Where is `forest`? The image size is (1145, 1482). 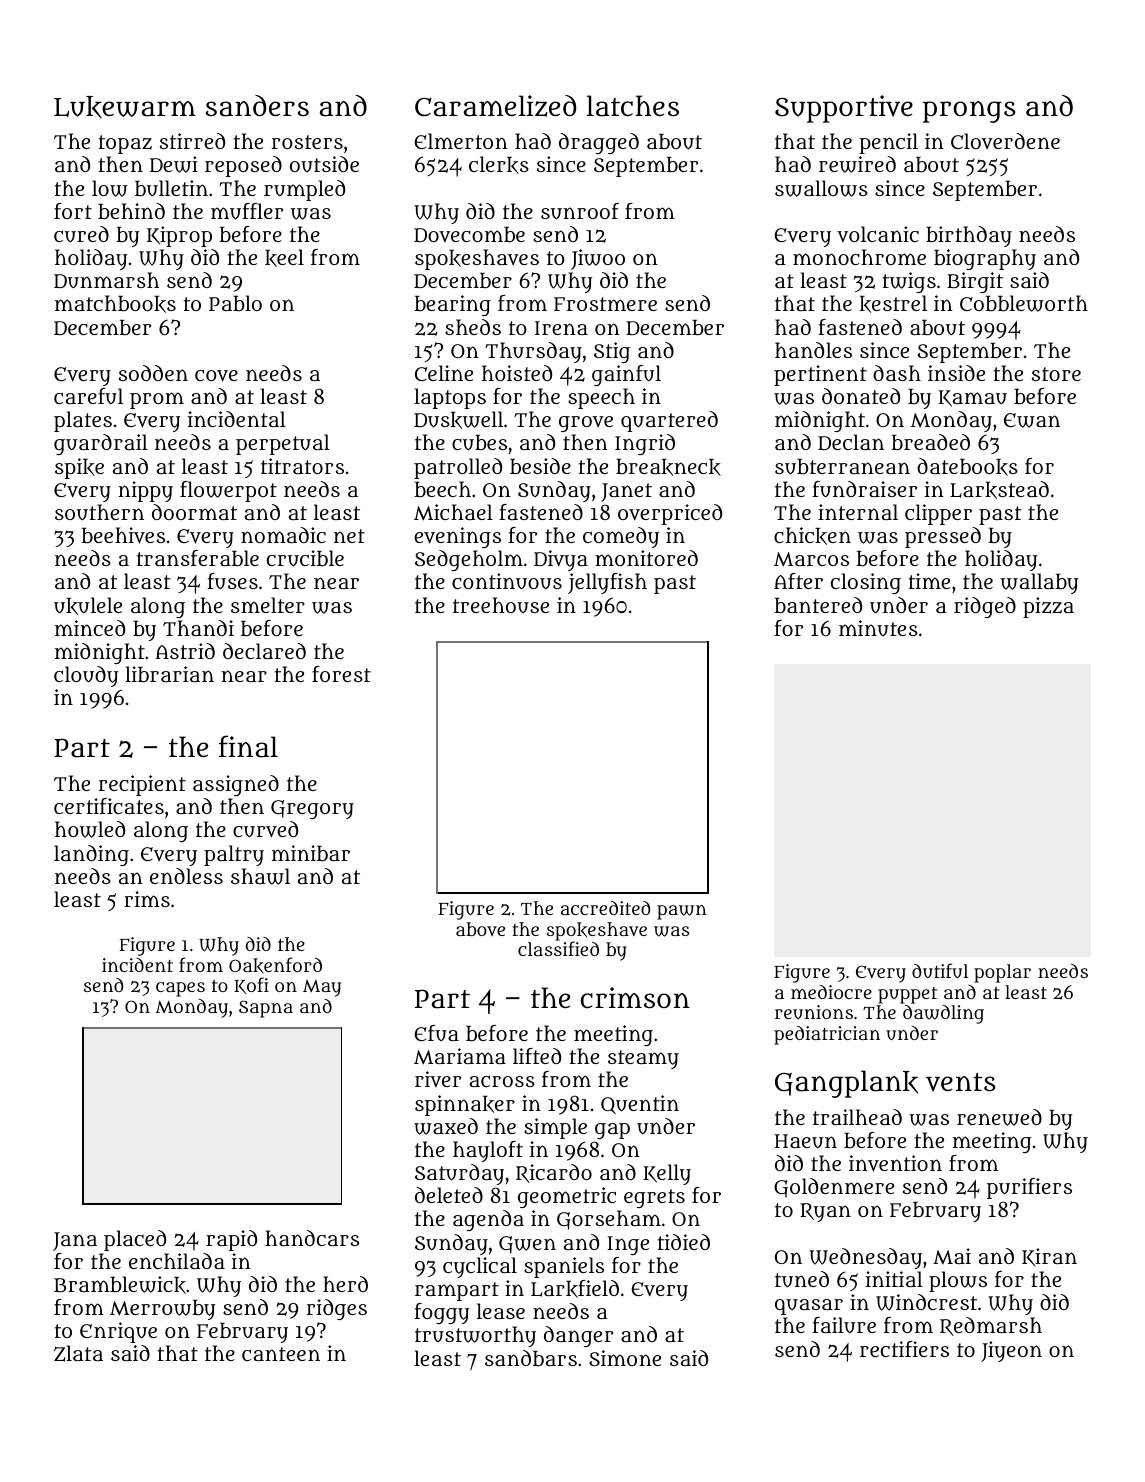
forest is located at coordinates (341, 674).
